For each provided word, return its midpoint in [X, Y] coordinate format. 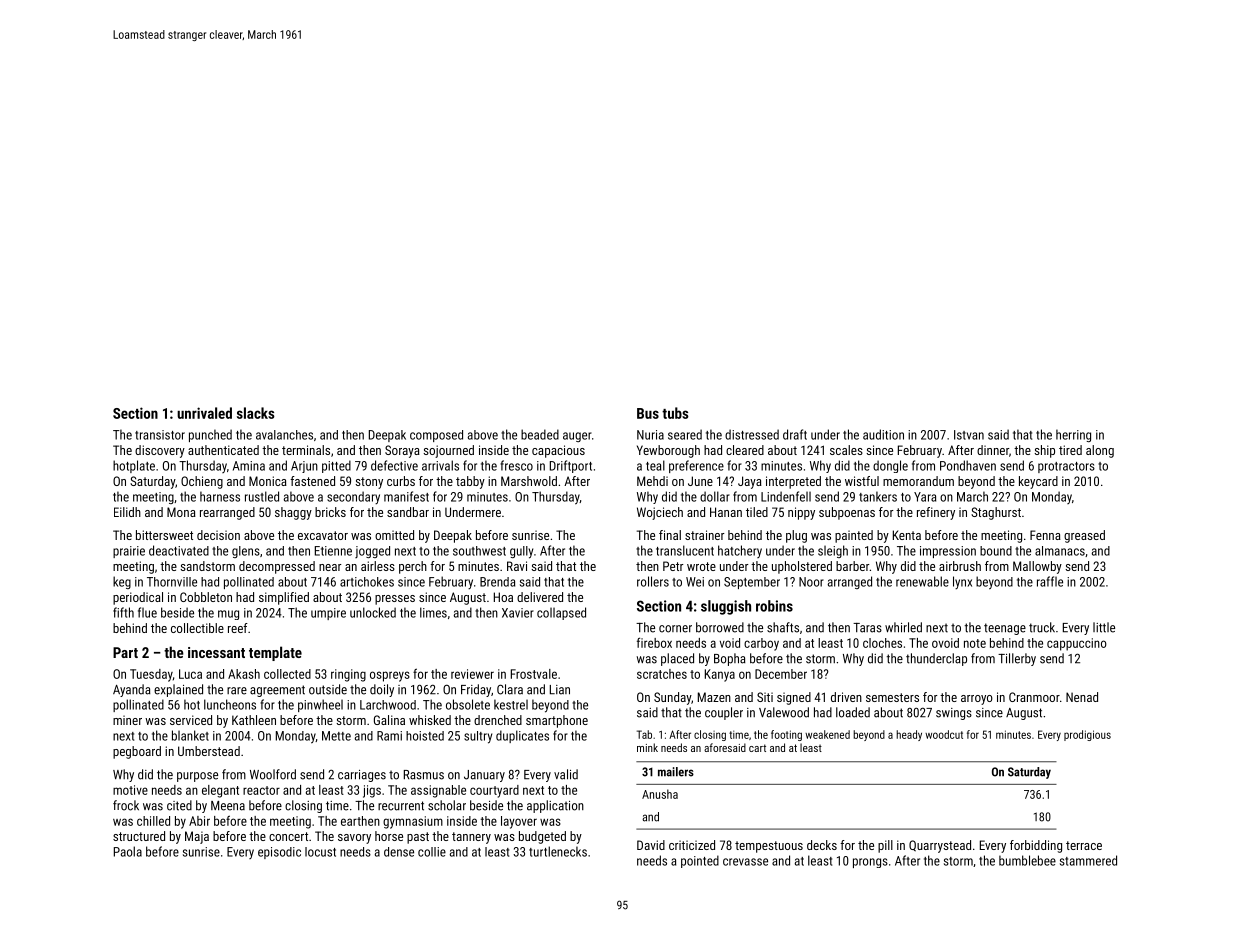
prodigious [1087, 735]
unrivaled [204, 413]
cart [757, 748]
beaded [540, 434]
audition [883, 434]
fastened [312, 481]
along [1100, 451]
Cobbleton [206, 597]
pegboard [137, 752]
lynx [962, 583]
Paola [128, 851]
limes [433, 612]
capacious [558, 451]
